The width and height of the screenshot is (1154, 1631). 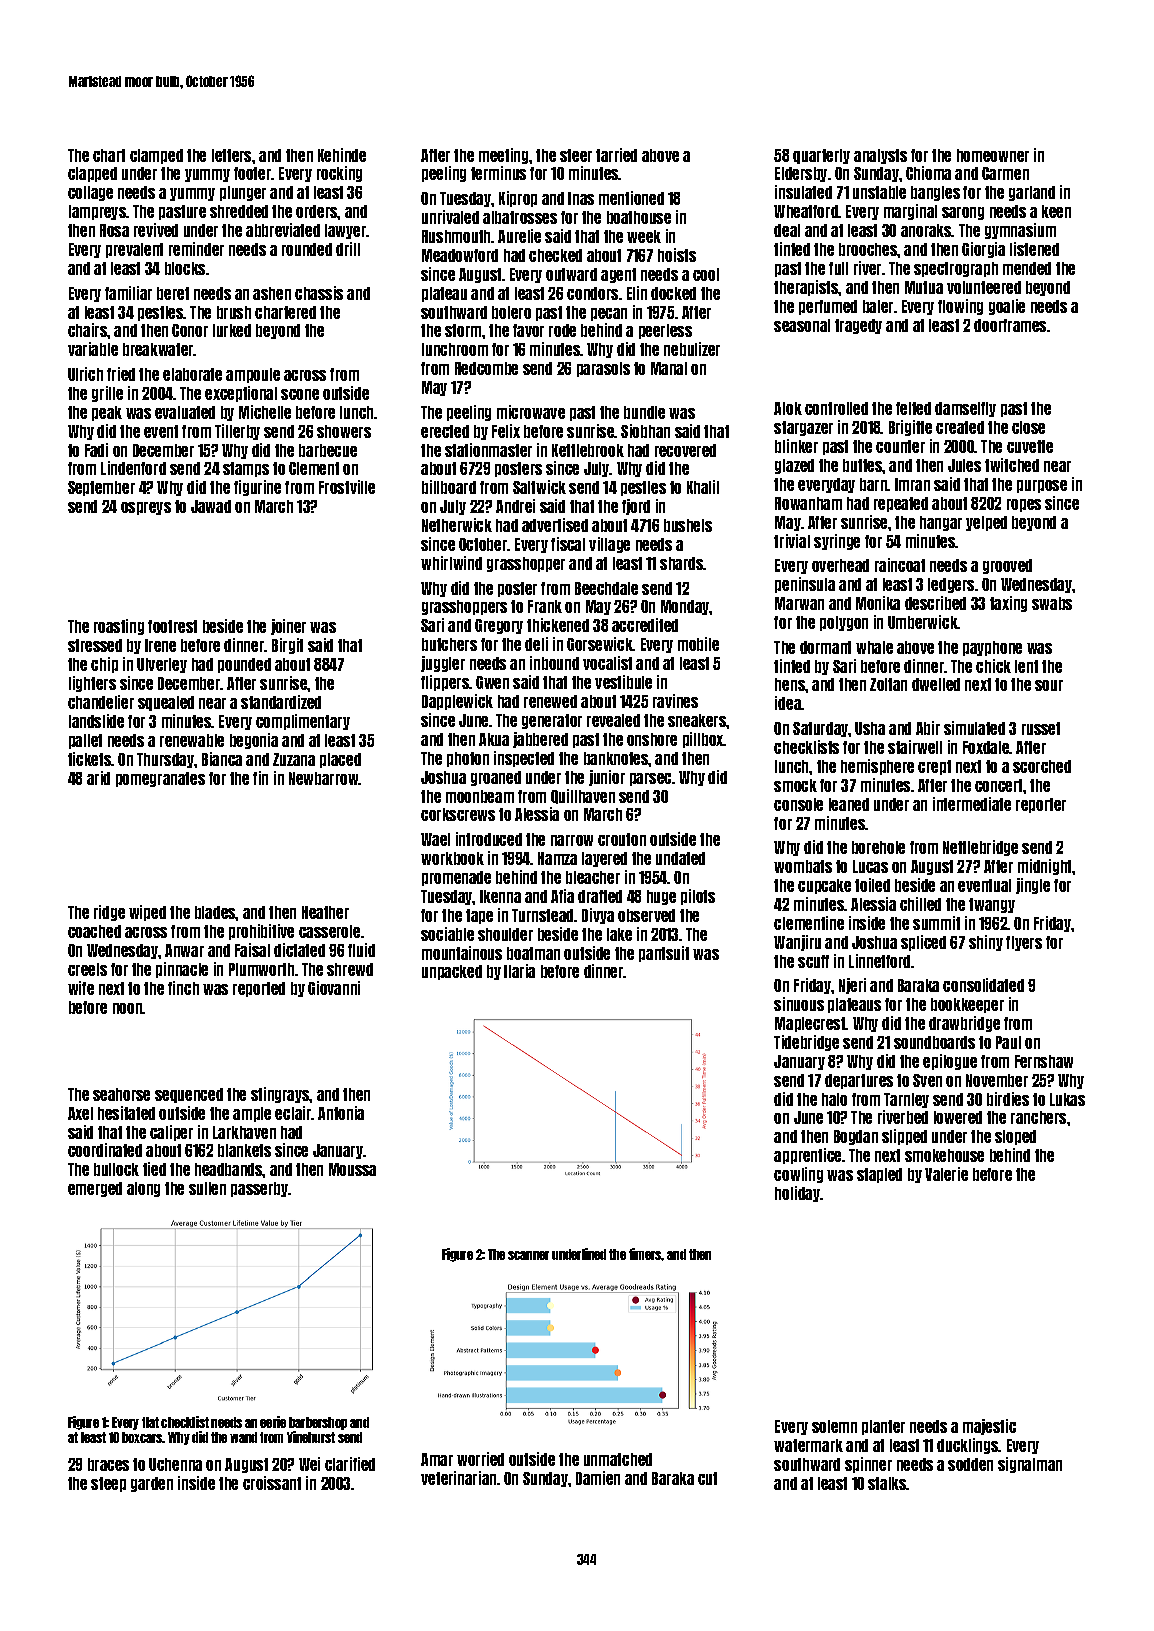 What do you see at coordinates (528, 1255) in the screenshot?
I see `scanner` at bounding box center [528, 1255].
